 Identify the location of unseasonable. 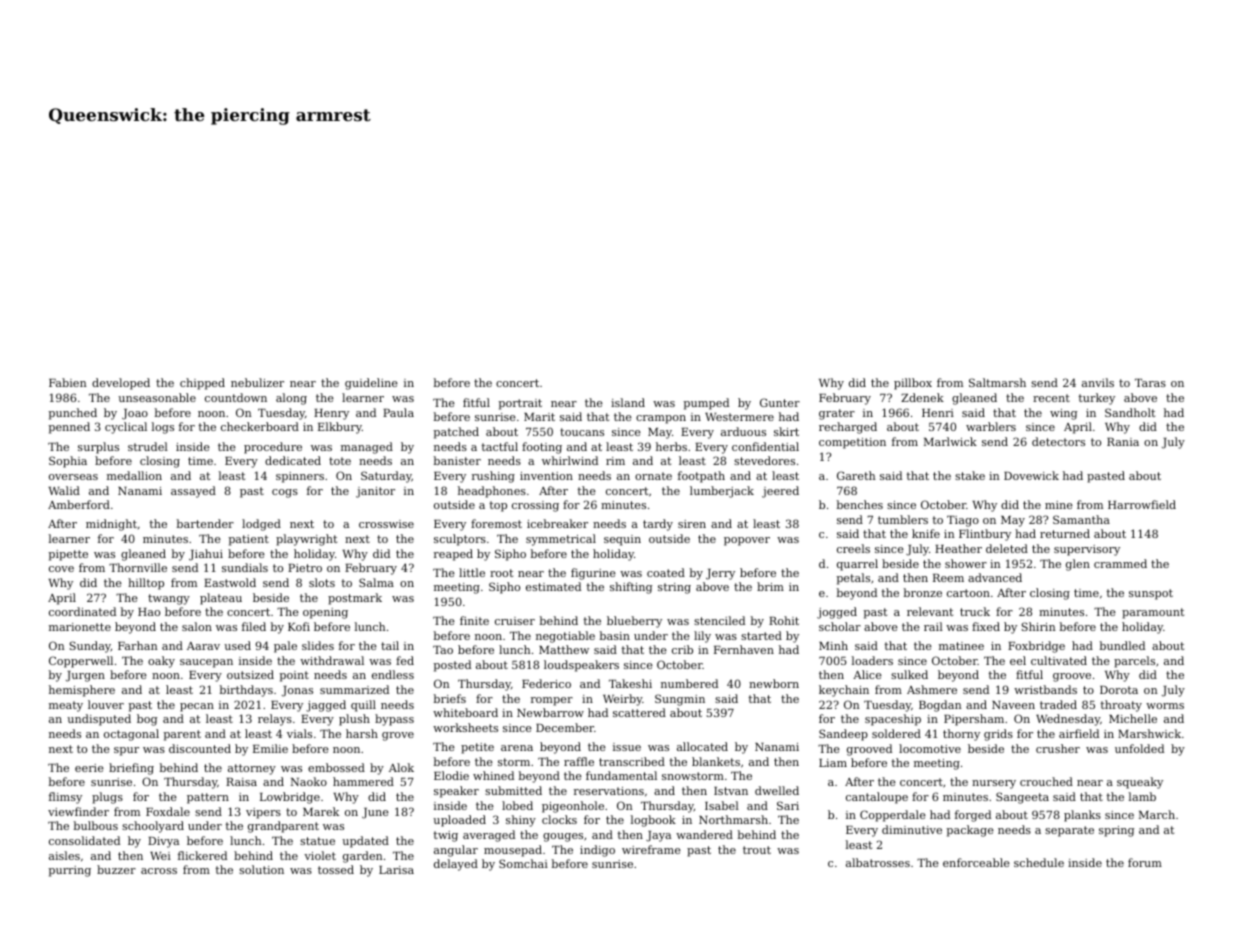
(157, 397).
